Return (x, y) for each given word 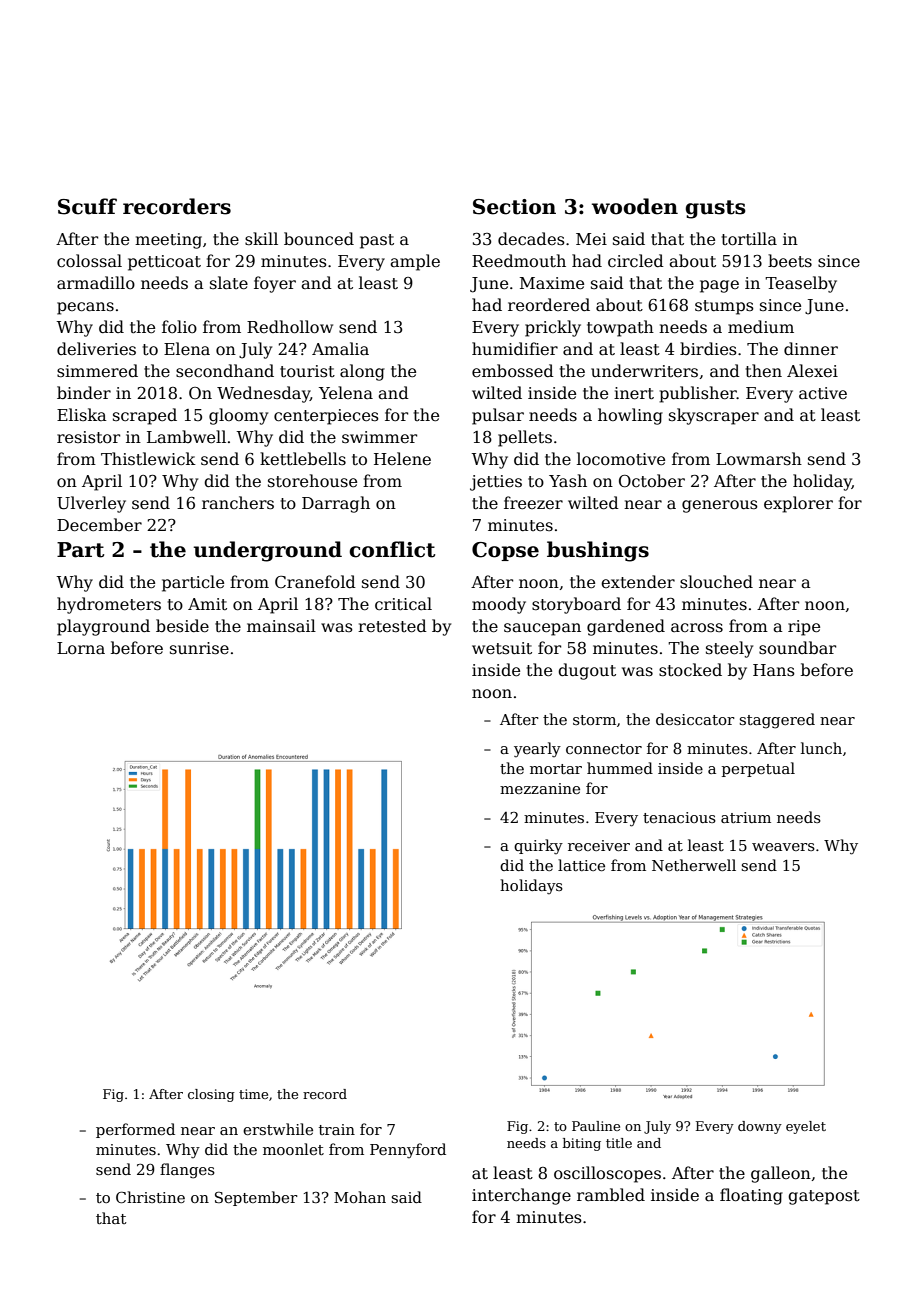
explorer (798, 504)
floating (751, 1196)
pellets (525, 438)
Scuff (87, 206)
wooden (635, 206)
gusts (715, 209)
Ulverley (91, 504)
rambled (611, 1194)
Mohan (360, 1197)
